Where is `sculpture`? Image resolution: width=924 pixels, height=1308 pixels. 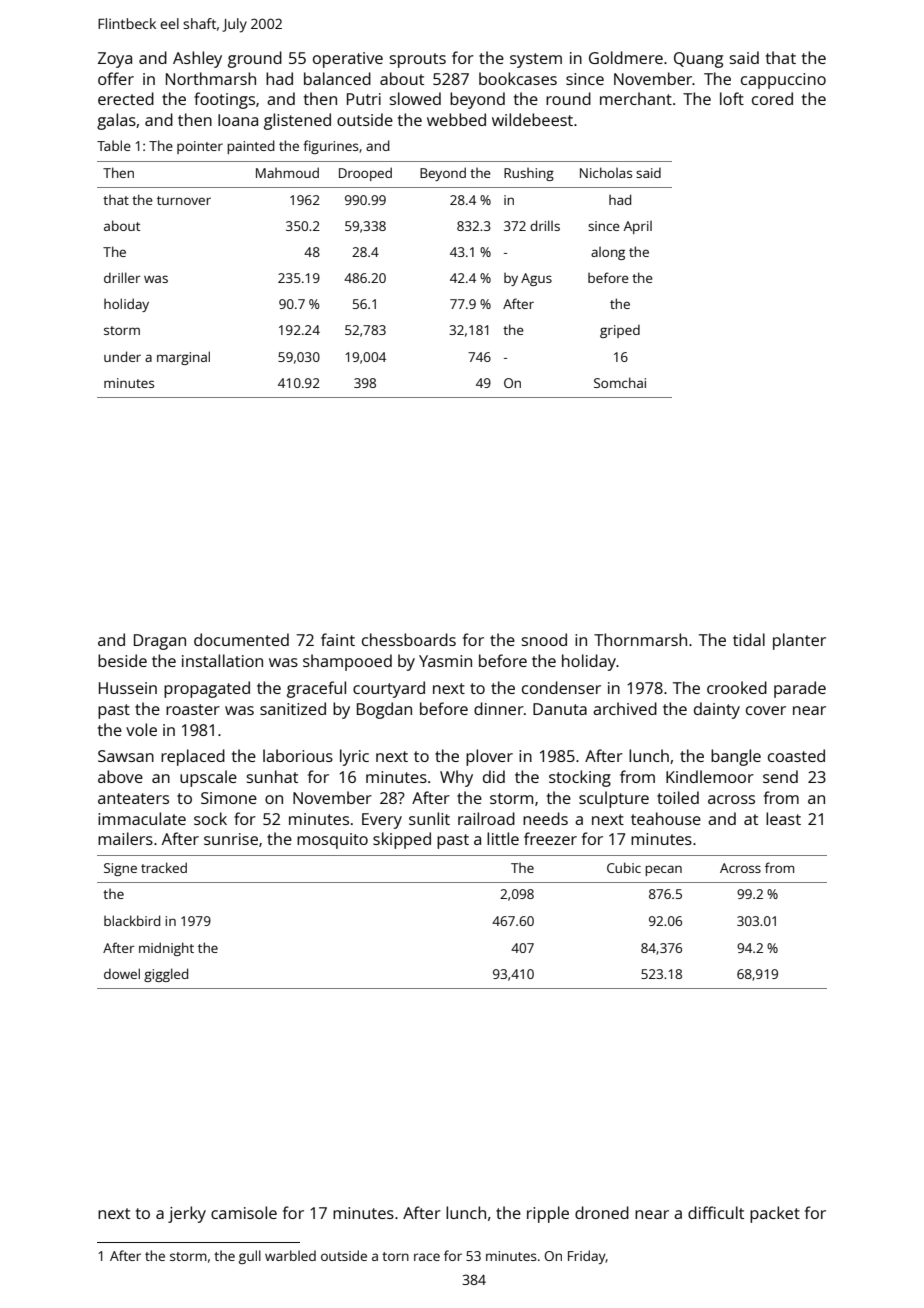 sculpture is located at coordinates (614, 799).
